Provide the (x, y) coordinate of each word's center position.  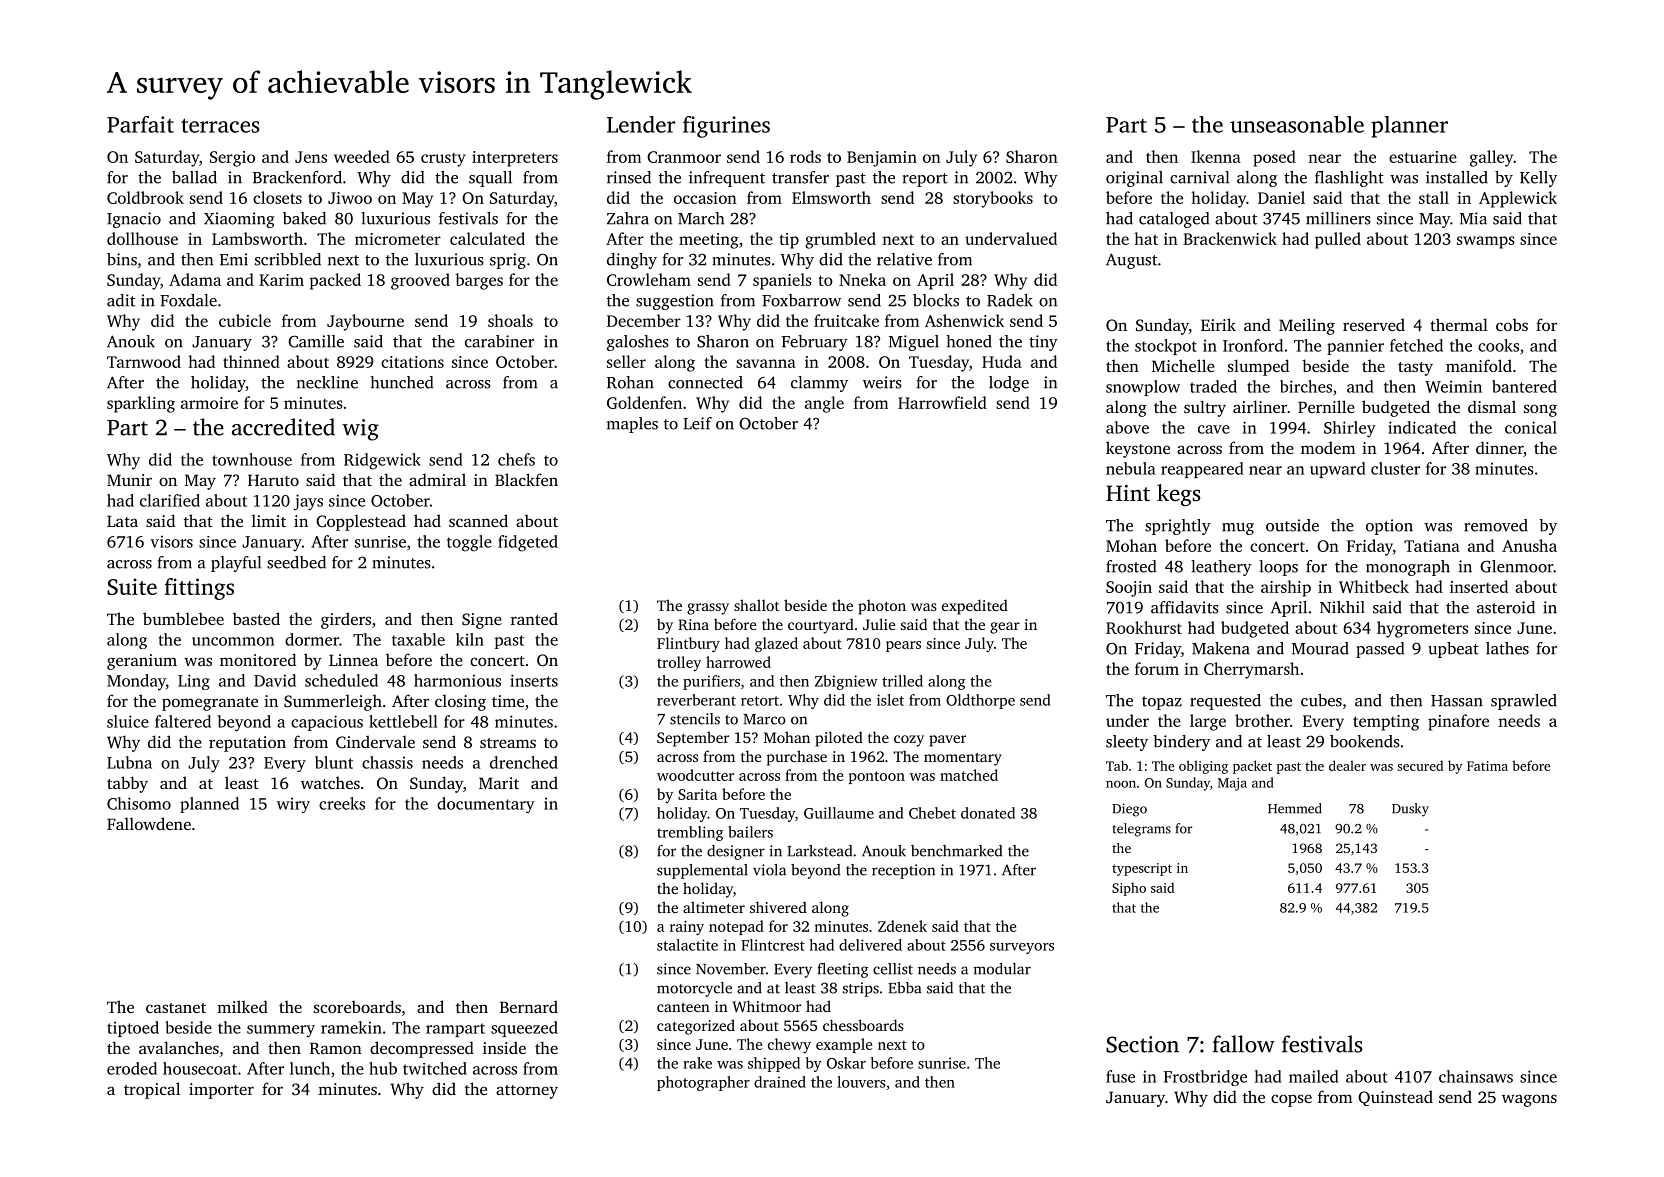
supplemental (702, 871)
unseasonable (1297, 124)
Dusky (1410, 810)
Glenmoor (1517, 566)
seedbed (296, 562)
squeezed (524, 1029)
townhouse (252, 459)
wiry (293, 805)
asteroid (1506, 607)
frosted (1131, 566)
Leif (697, 423)
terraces (220, 125)
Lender (641, 124)
